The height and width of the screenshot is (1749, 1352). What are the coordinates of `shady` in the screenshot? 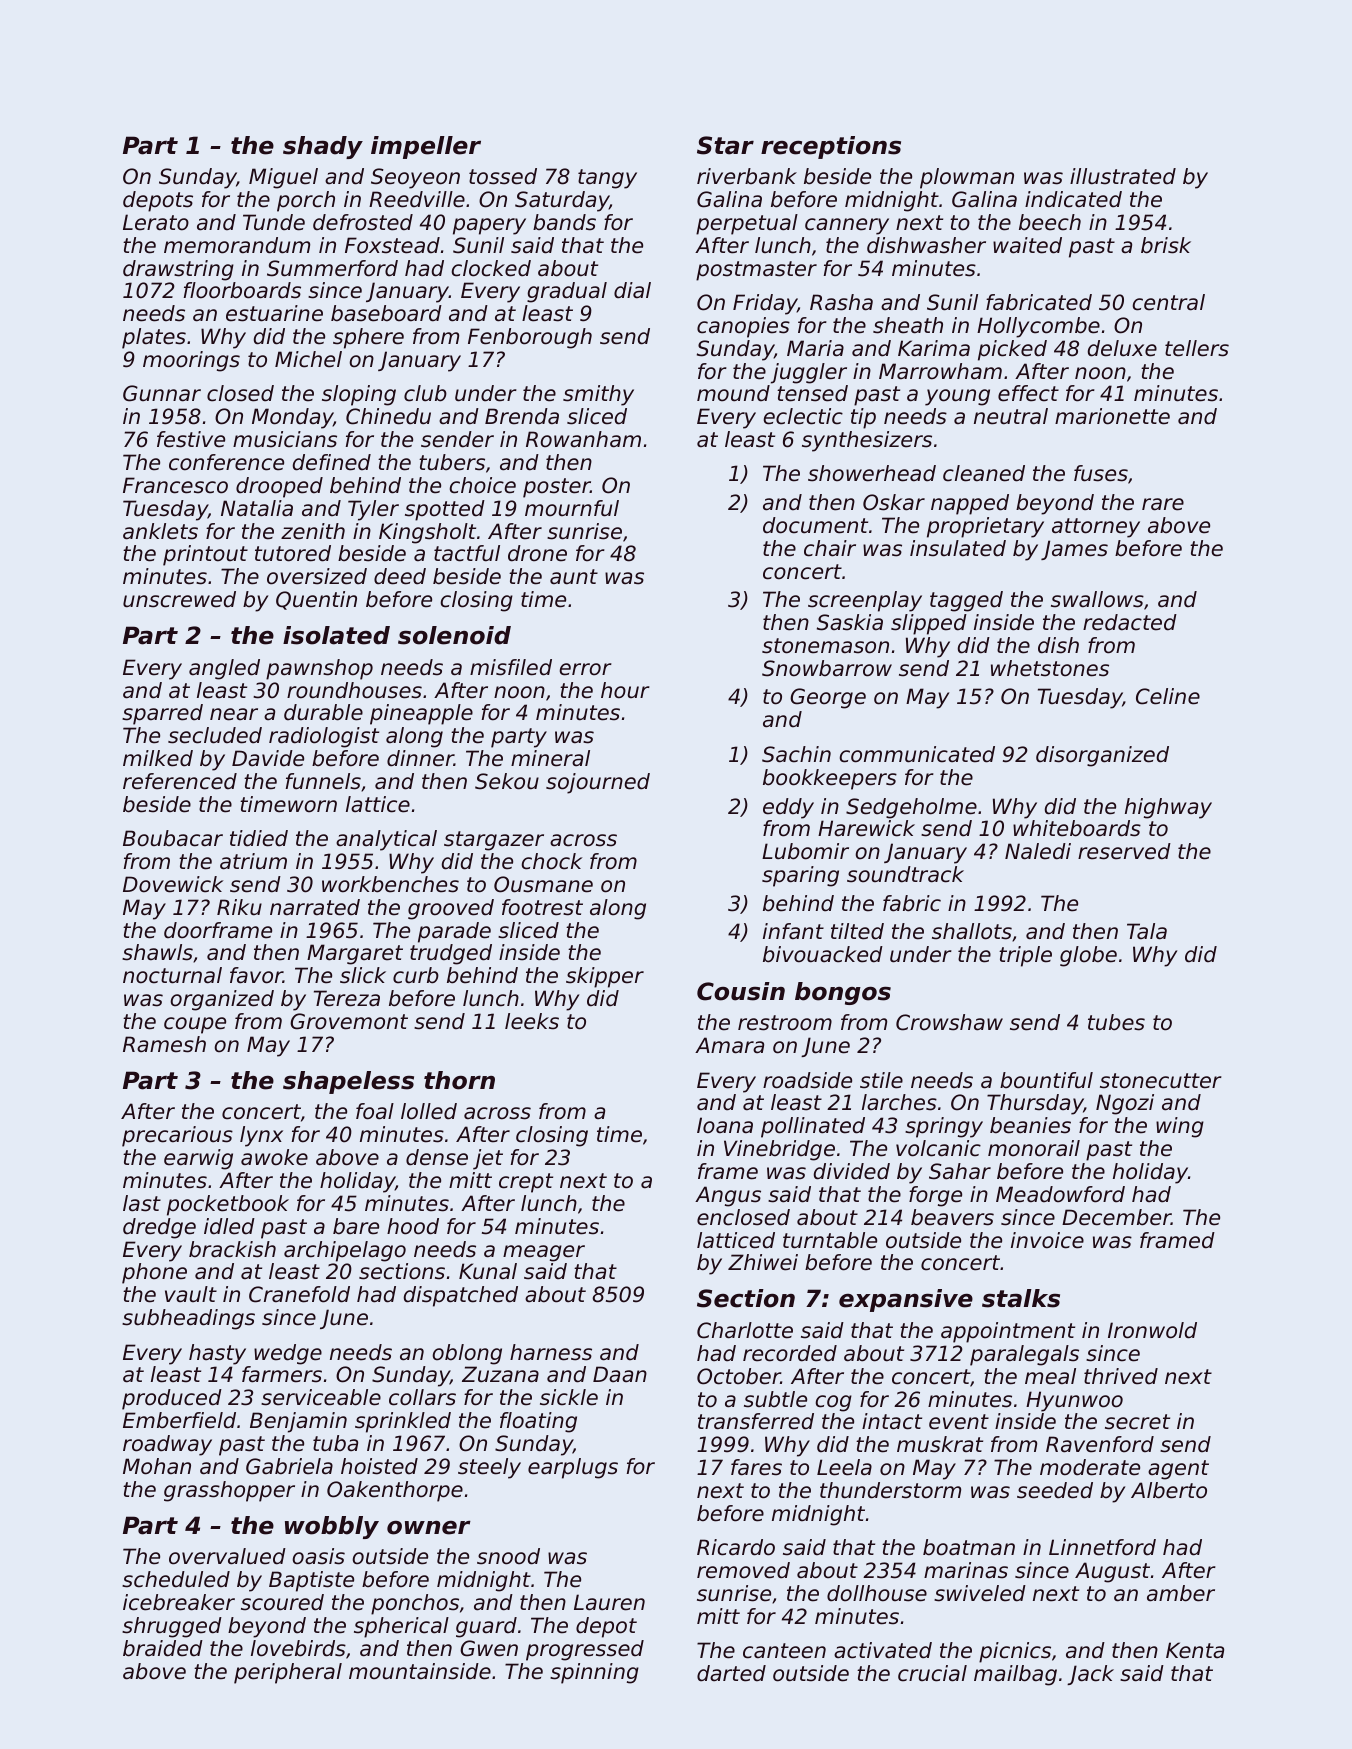 It's located at (323, 147).
